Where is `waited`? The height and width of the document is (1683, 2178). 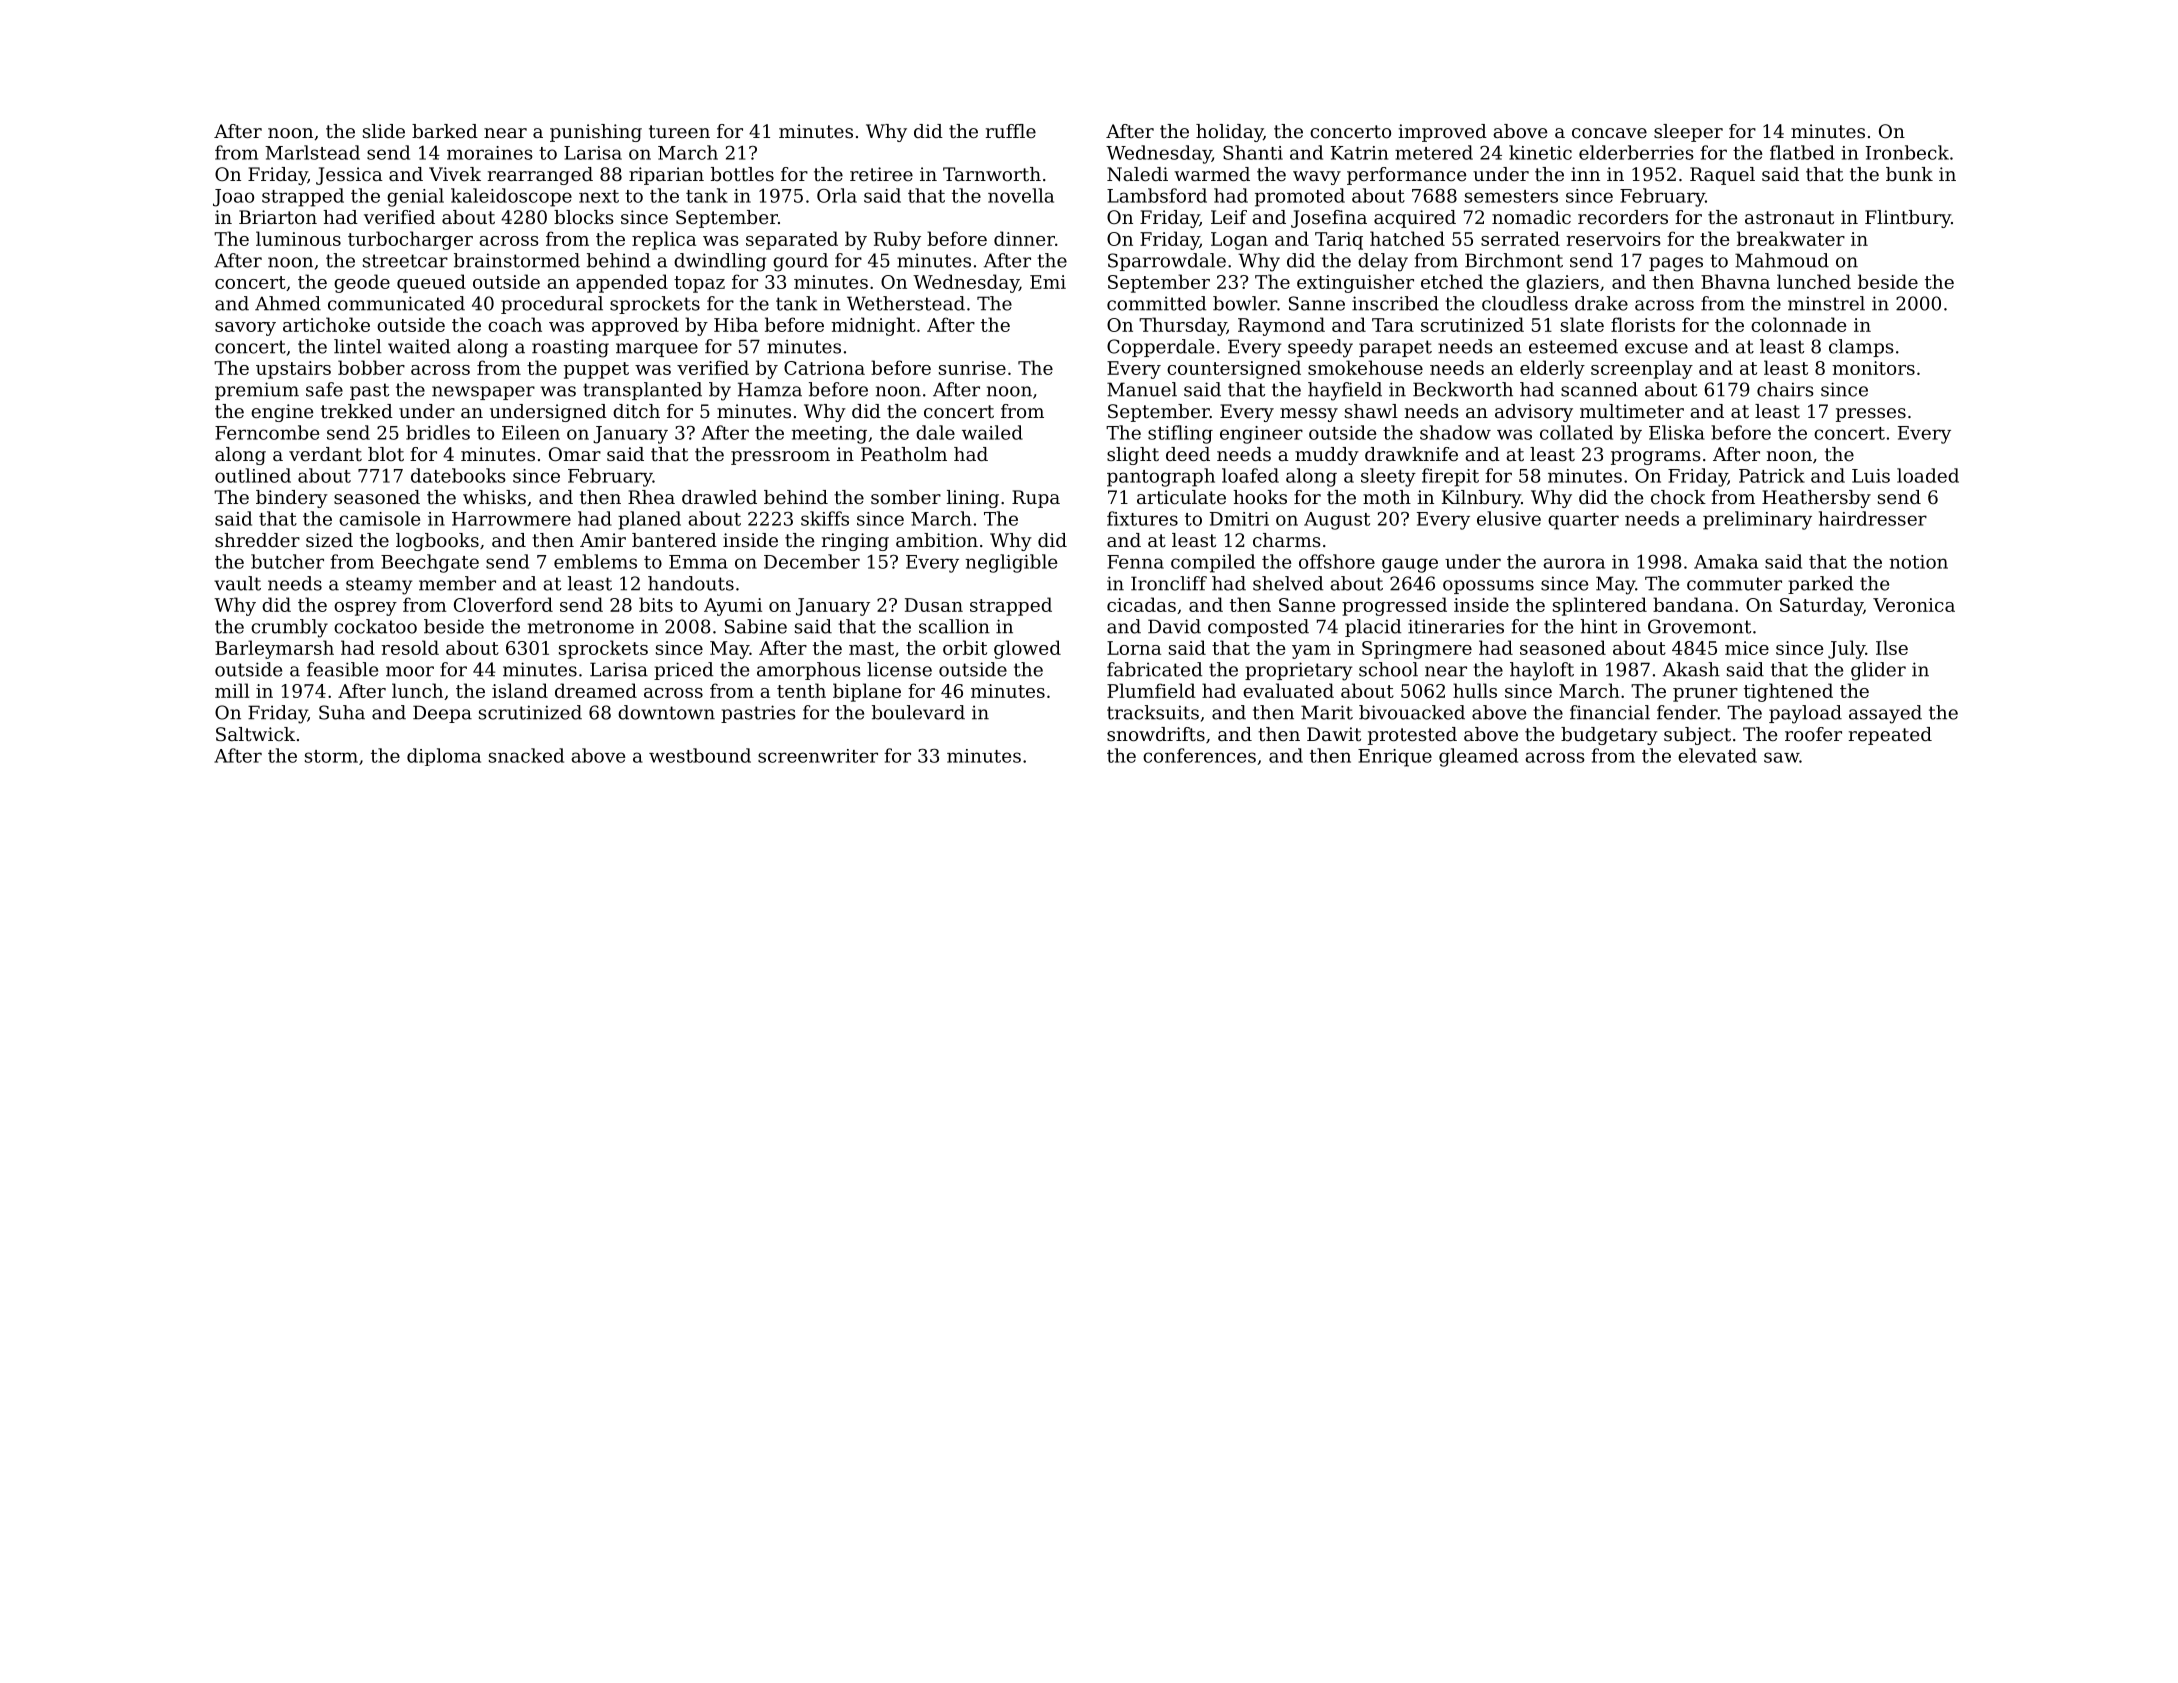 waited is located at coordinates (419, 346).
